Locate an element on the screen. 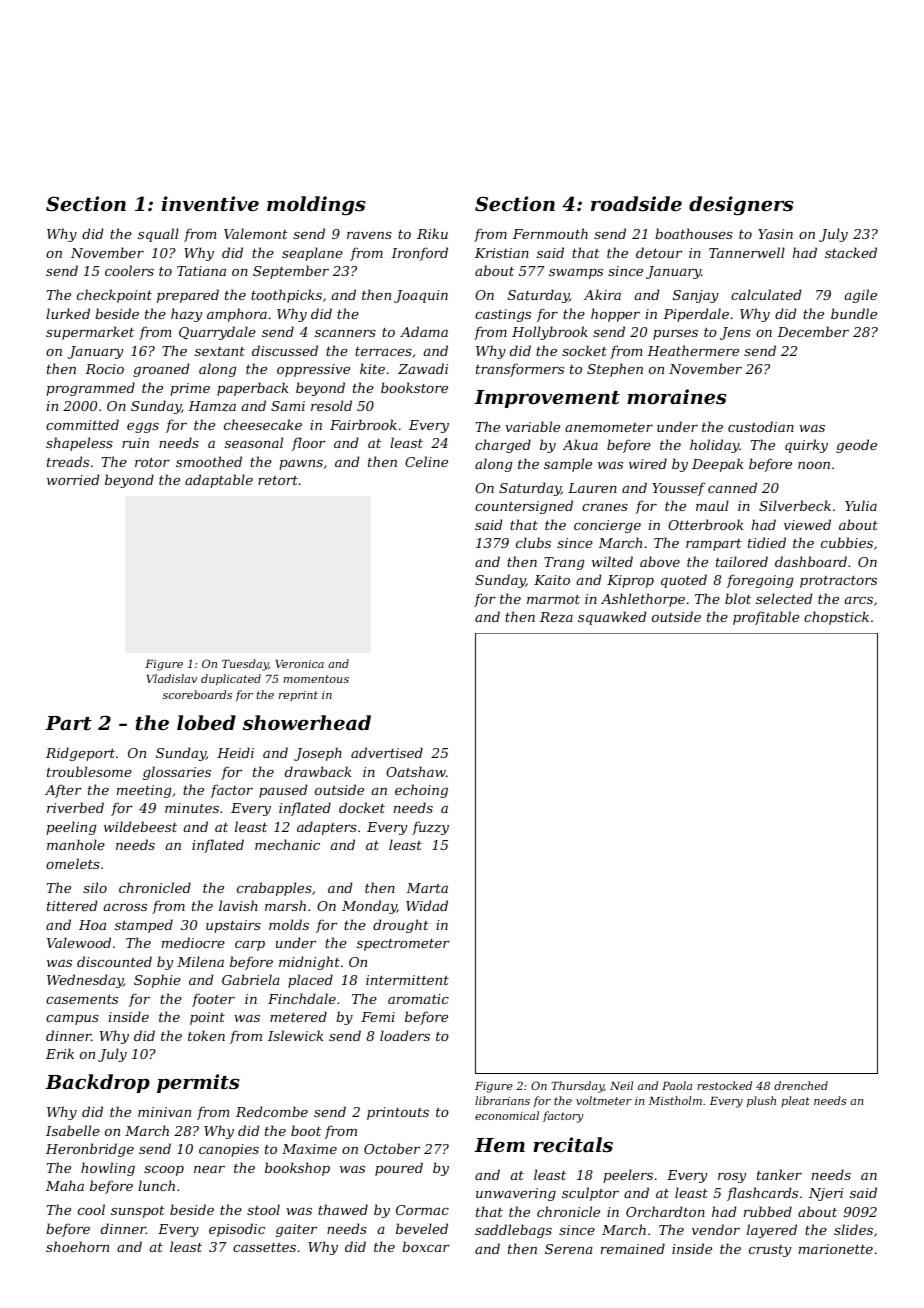 Image resolution: width=924 pixels, height=1308 pixels. inventive is located at coordinates (210, 203).
